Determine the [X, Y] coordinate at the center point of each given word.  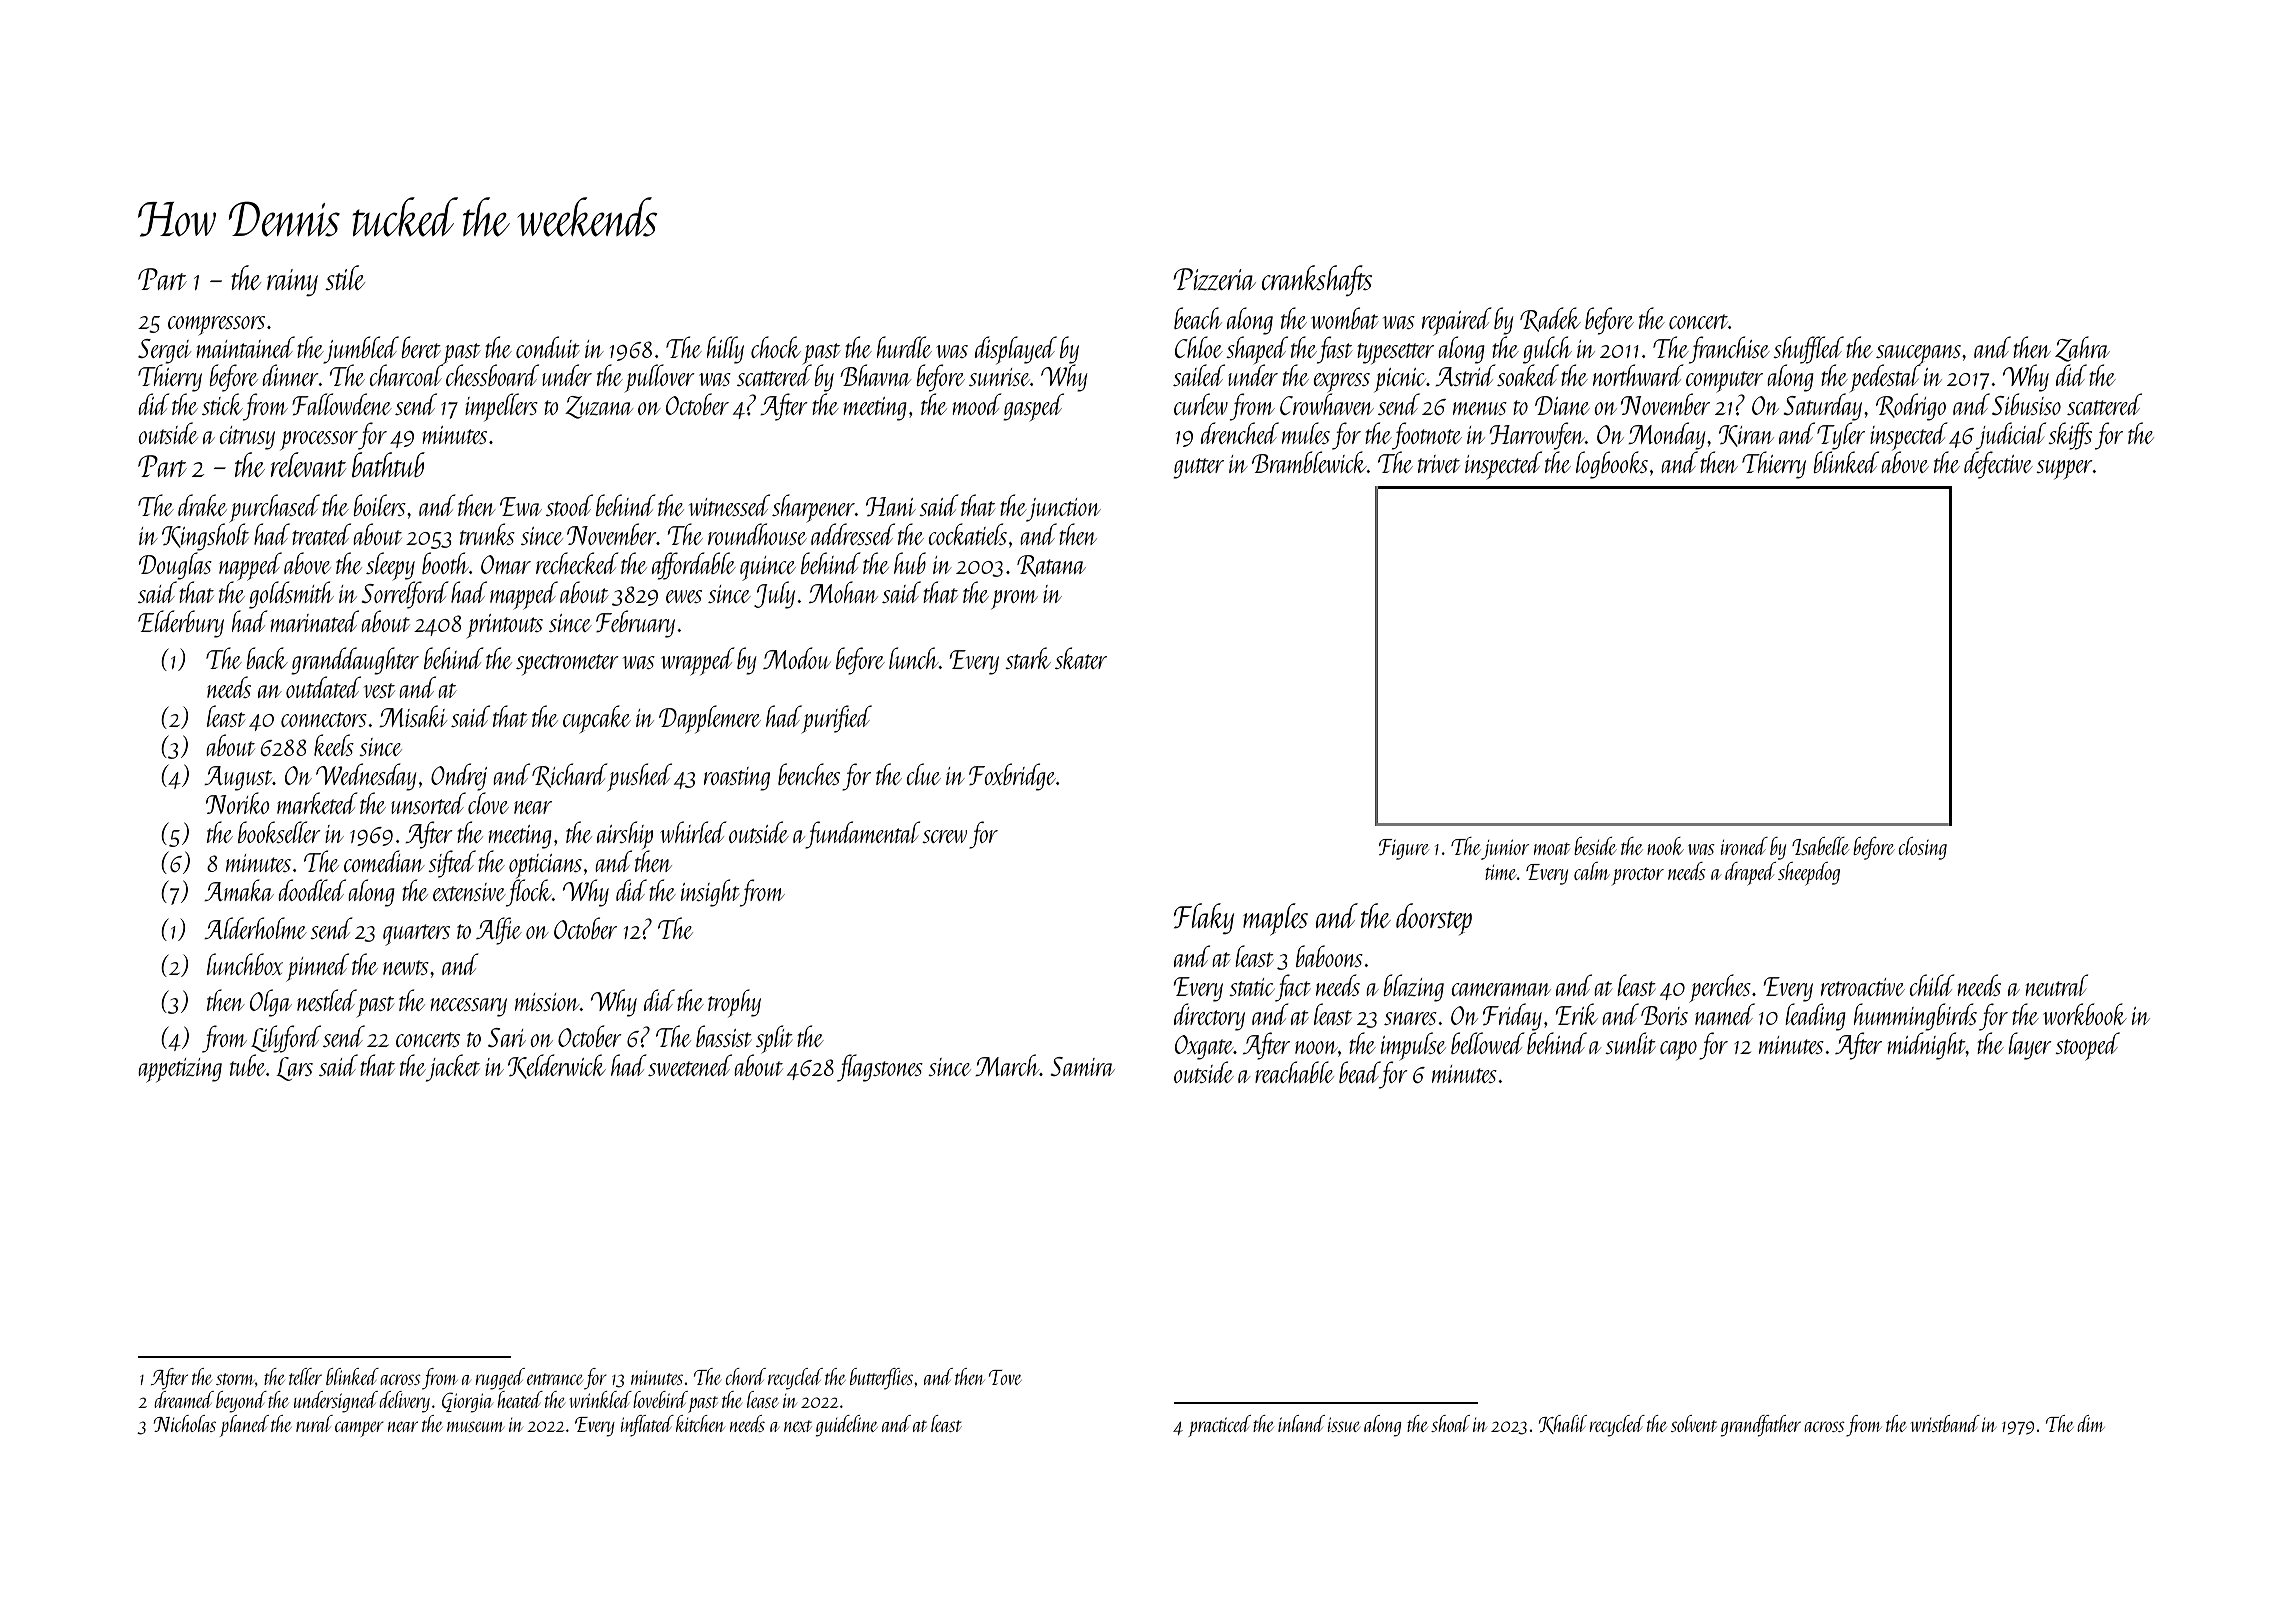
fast [1334, 350]
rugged [500, 1379]
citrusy [247, 438]
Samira [1082, 1066]
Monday [1666, 436]
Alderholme [255, 928]
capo [1678, 1050]
